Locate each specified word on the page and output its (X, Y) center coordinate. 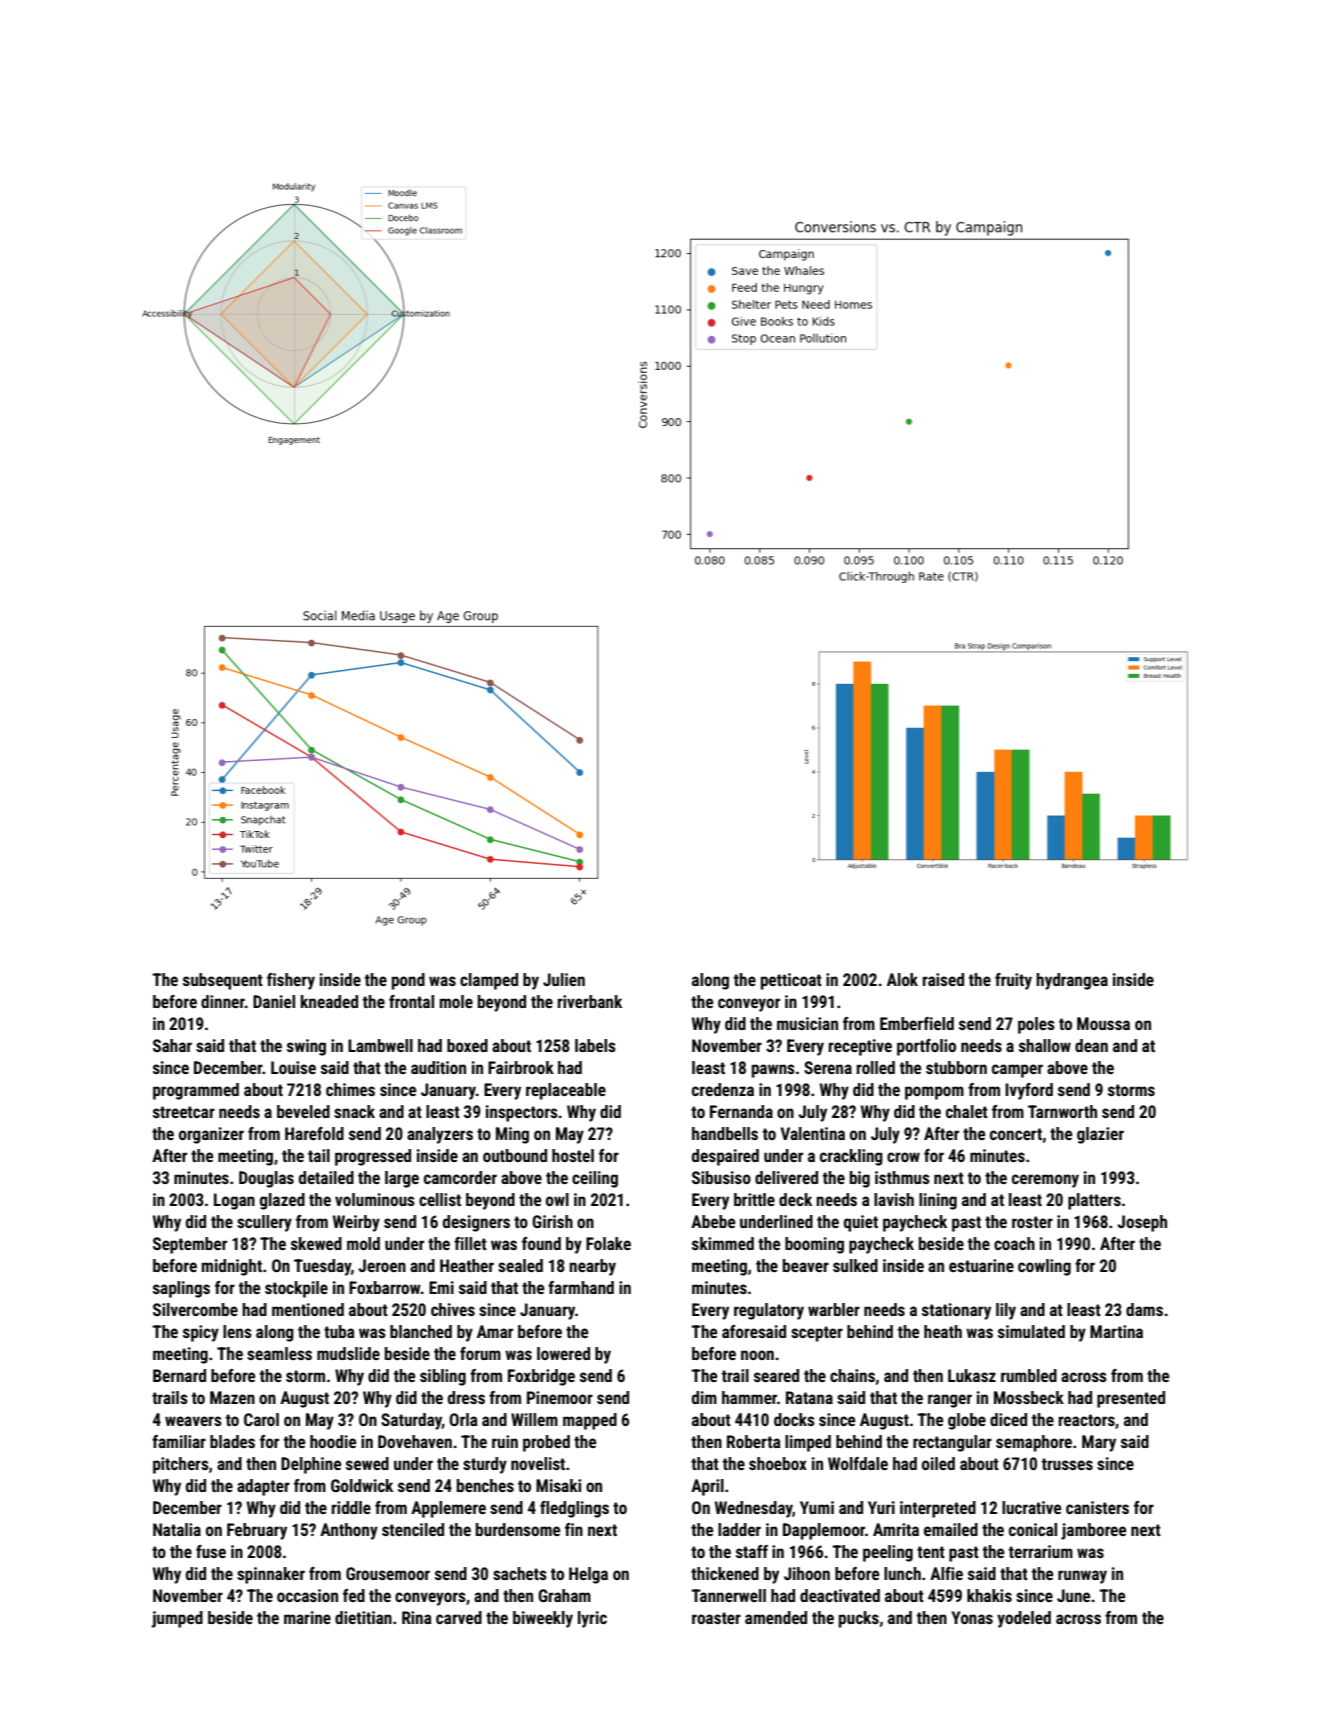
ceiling (595, 1179)
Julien (564, 979)
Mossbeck (1029, 1397)
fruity (1013, 981)
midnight (232, 1267)
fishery (291, 981)
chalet (967, 1111)
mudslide (348, 1353)
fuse (211, 1551)
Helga (588, 1575)
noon (757, 1355)
